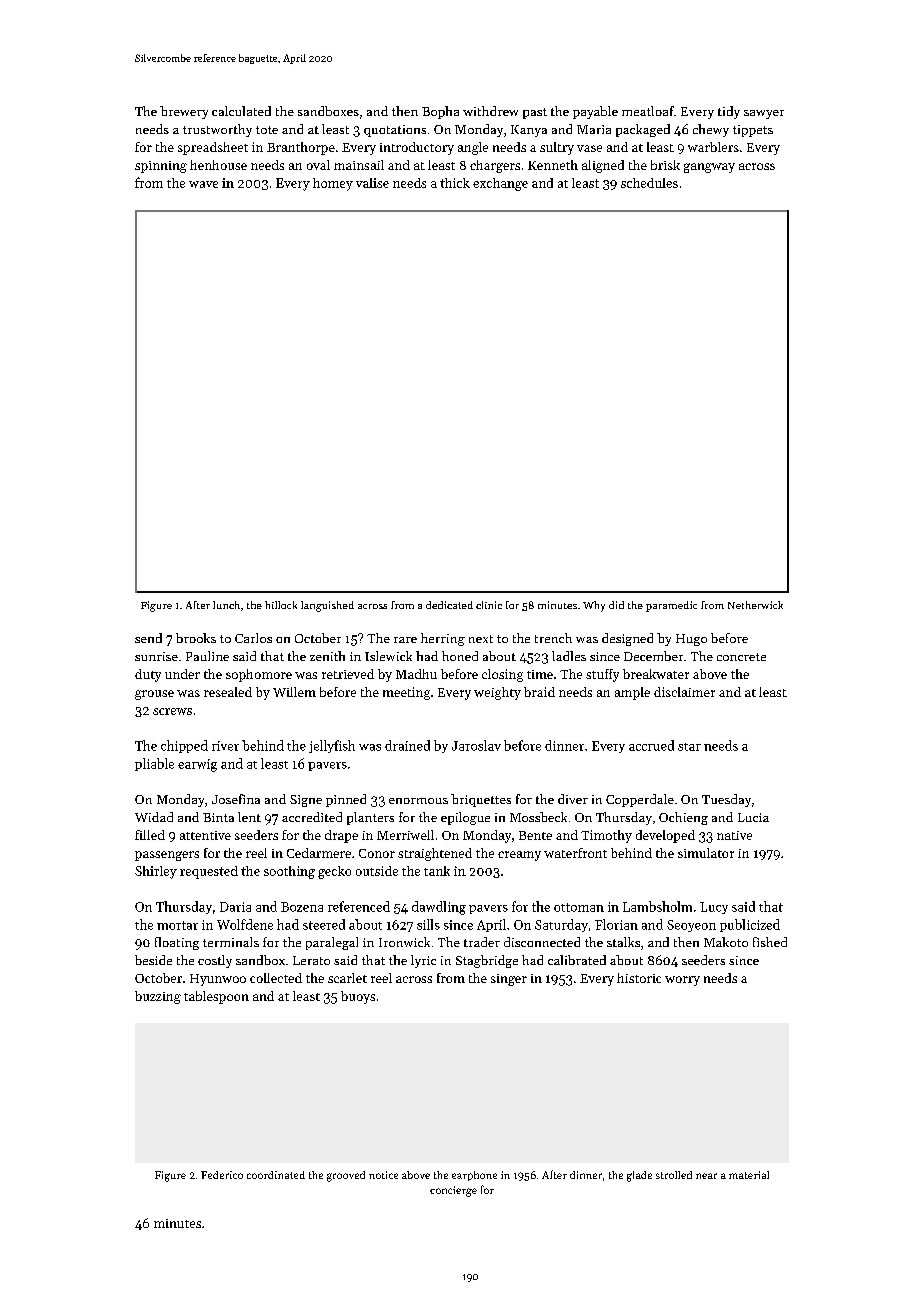 Image resolution: width=924 pixels, height=1314 pixels. Describe the element at coordinates (651, 745) in the image. I see `accrued` at that location.
